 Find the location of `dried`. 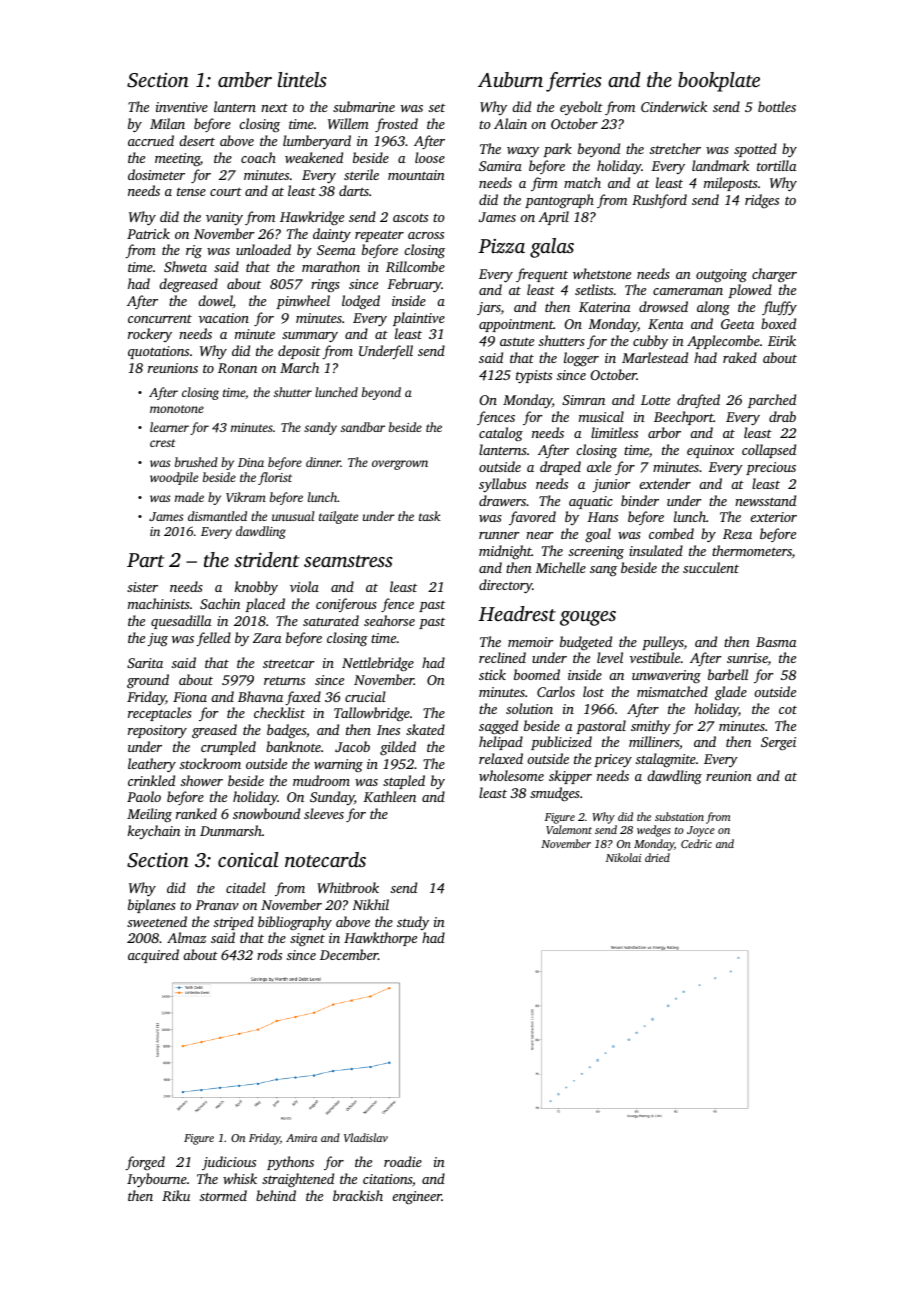

dried is located at coordinates (657, 857).
